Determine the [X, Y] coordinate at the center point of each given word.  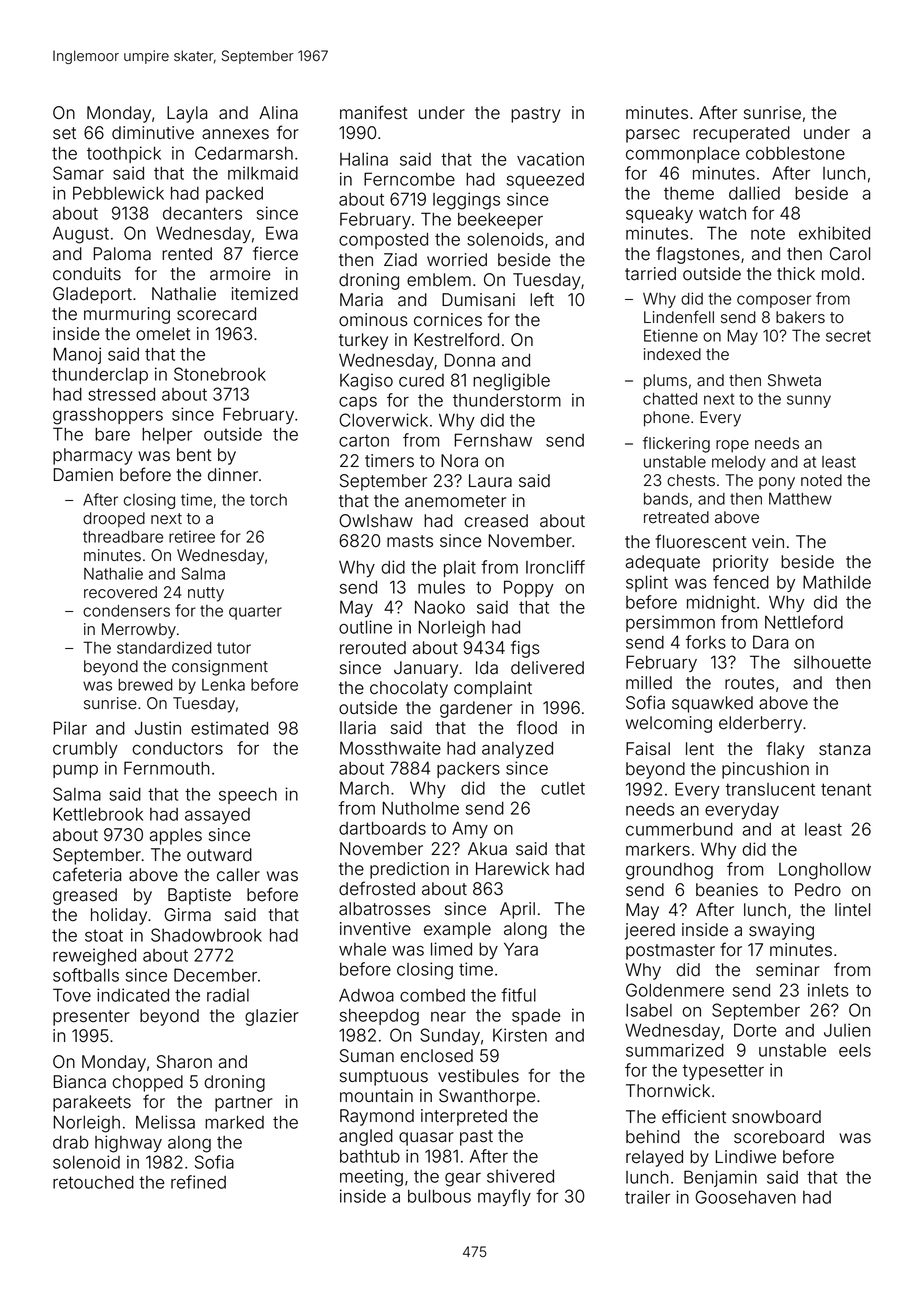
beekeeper [500, 221]
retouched [93, 1182]
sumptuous [384, 1078]
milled [649, 683]
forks [706, 642]
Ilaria [358, 728]
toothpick [124, 154]
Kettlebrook [98, 814]
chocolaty [409, 689]
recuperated [741, 134]
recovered [120, 592]
